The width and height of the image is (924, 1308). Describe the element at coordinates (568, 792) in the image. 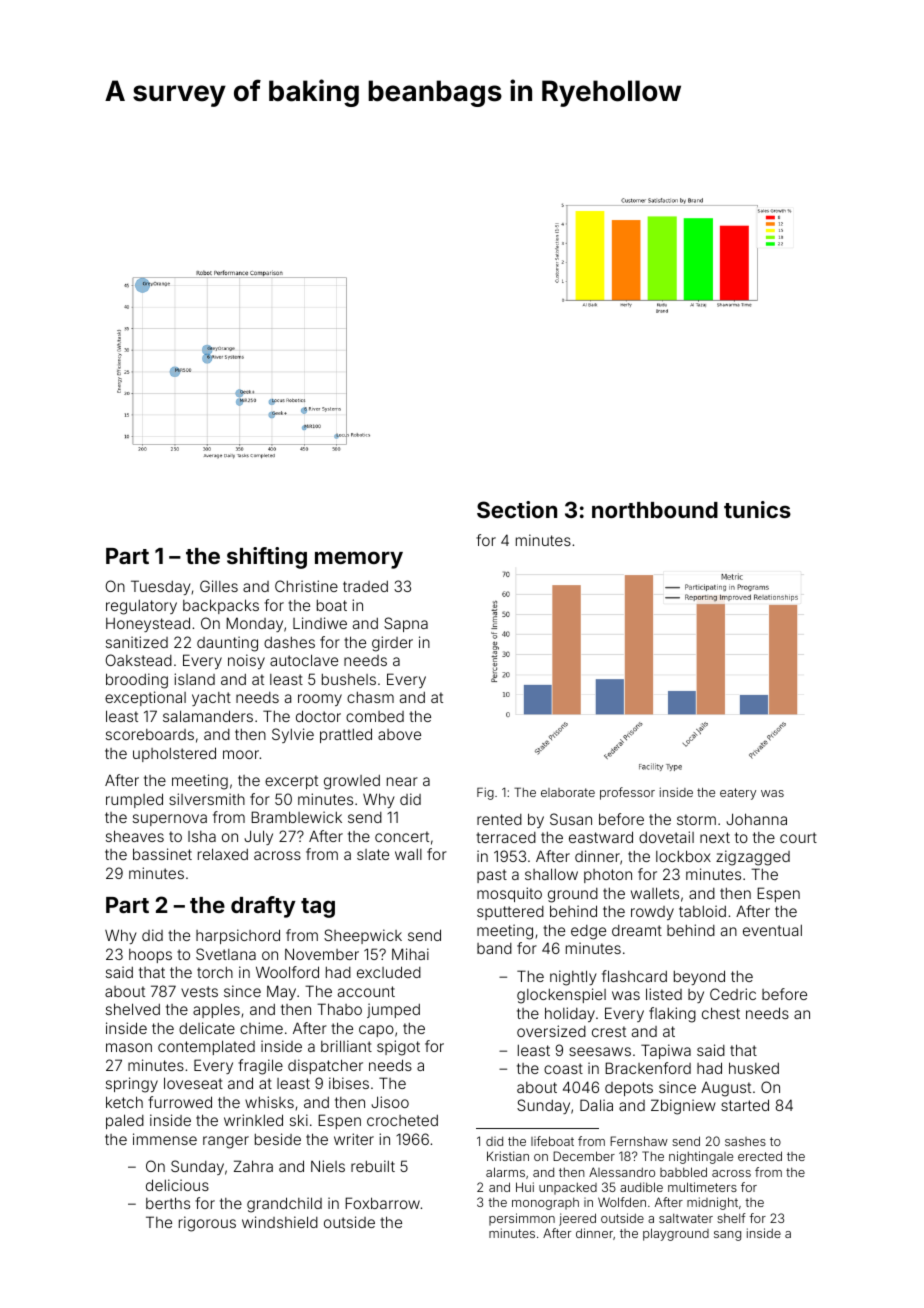

I see `elaborate` at that location.
